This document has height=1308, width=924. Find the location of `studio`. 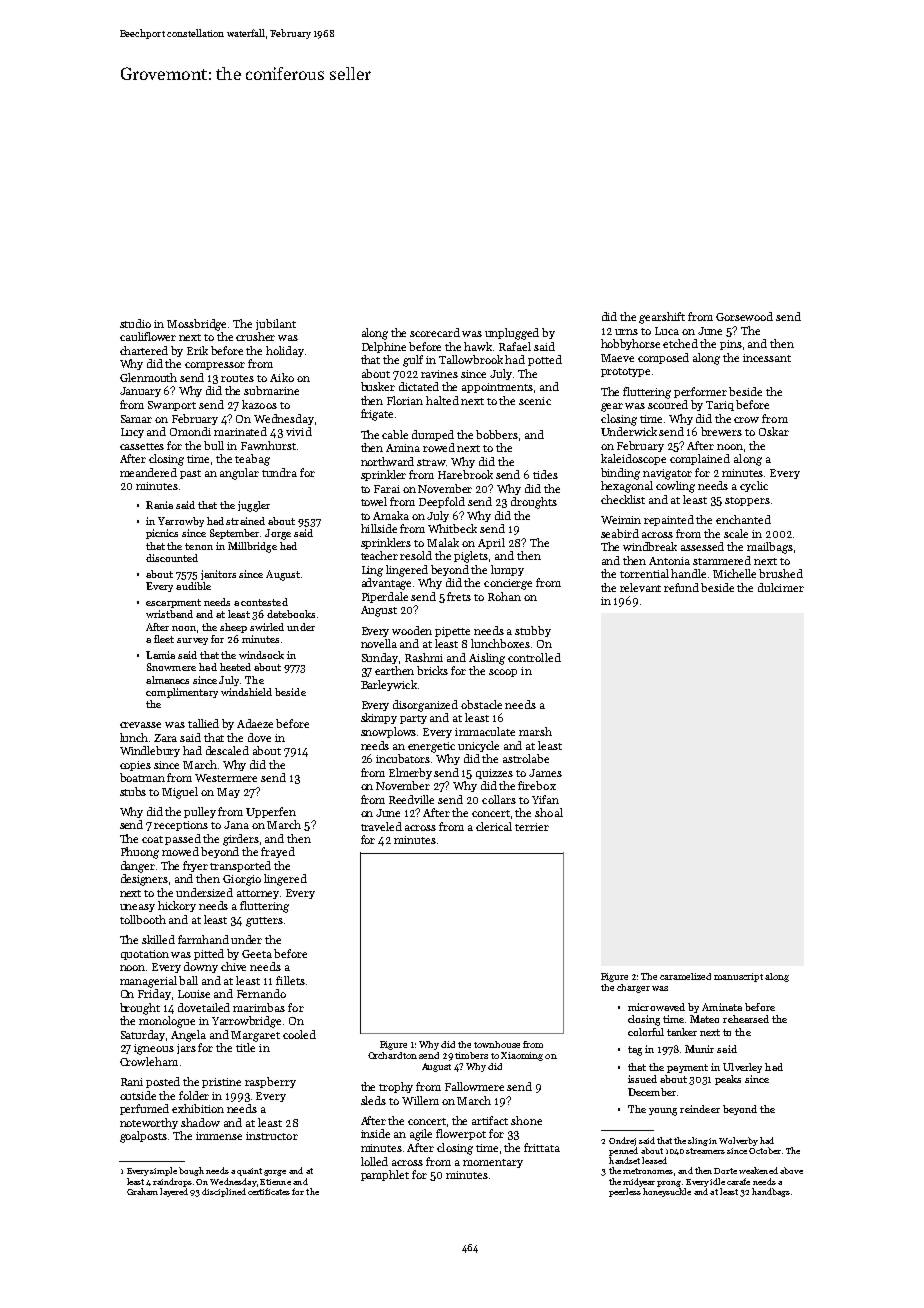

studio is located at coordinates (135, 323).
